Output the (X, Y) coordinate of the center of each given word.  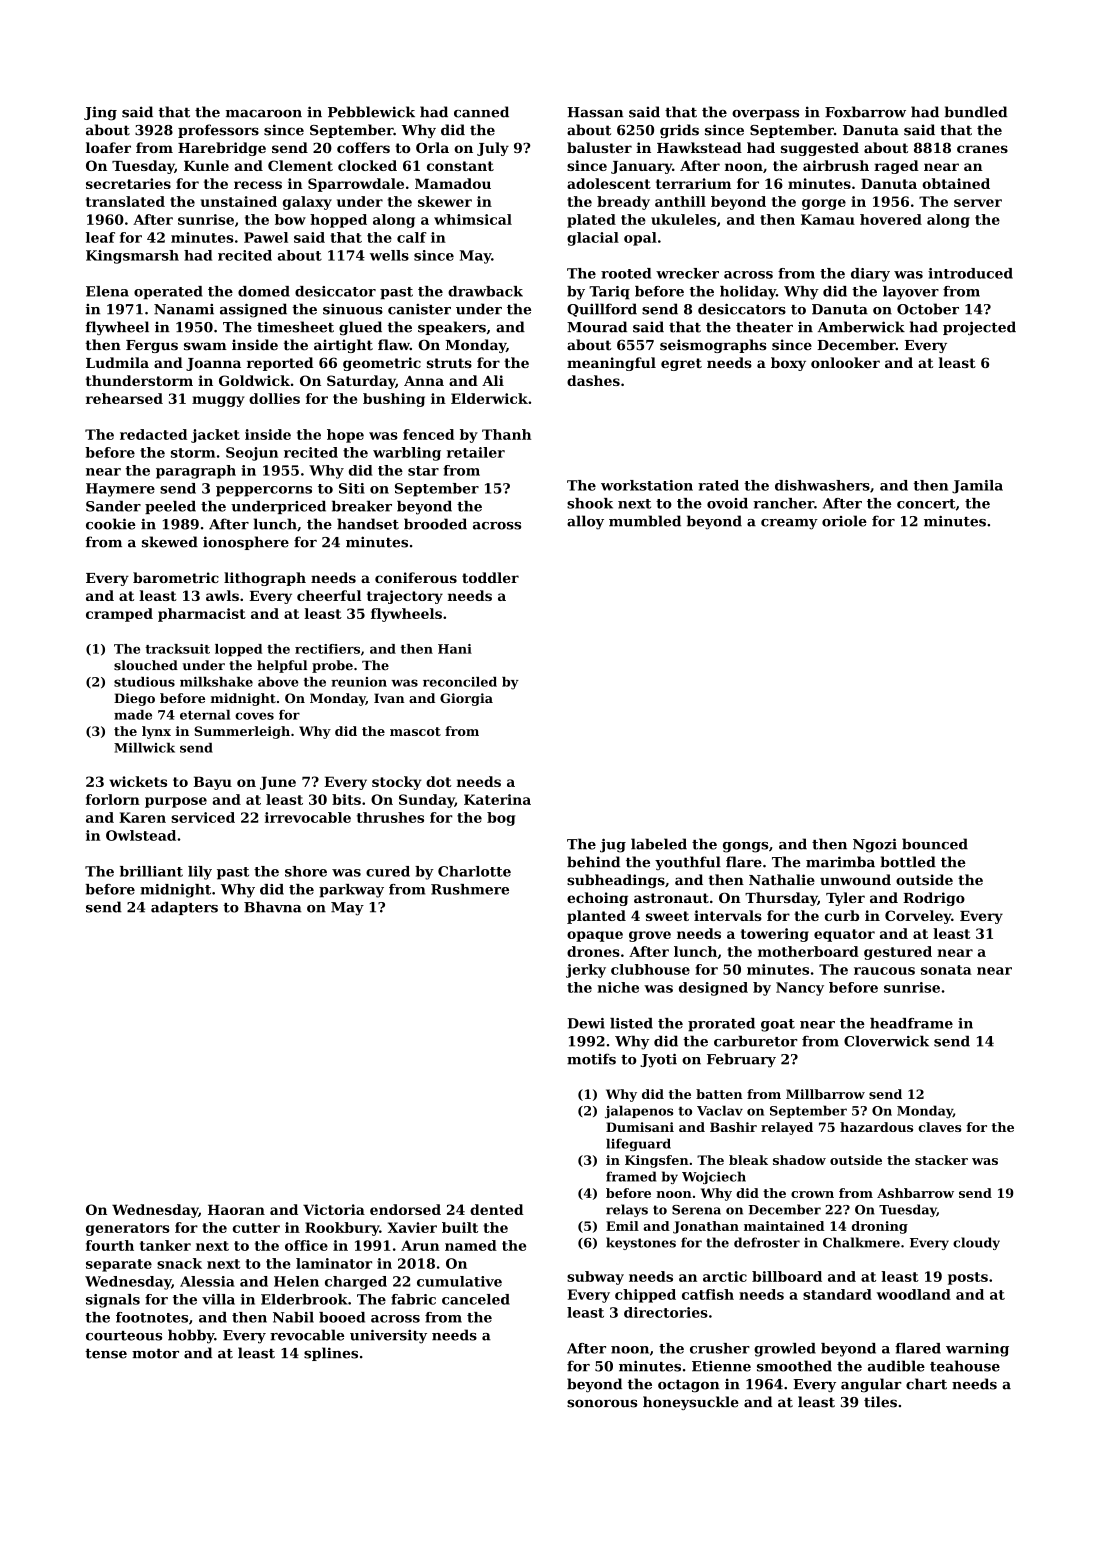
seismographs (713, 346)
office (306, 1245)
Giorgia (466, 699)
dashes (593, 380)
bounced (935, 844)
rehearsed (124, 398)
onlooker (845, 362)
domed (264, 291)
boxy (788, 364)
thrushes (390, 817)
